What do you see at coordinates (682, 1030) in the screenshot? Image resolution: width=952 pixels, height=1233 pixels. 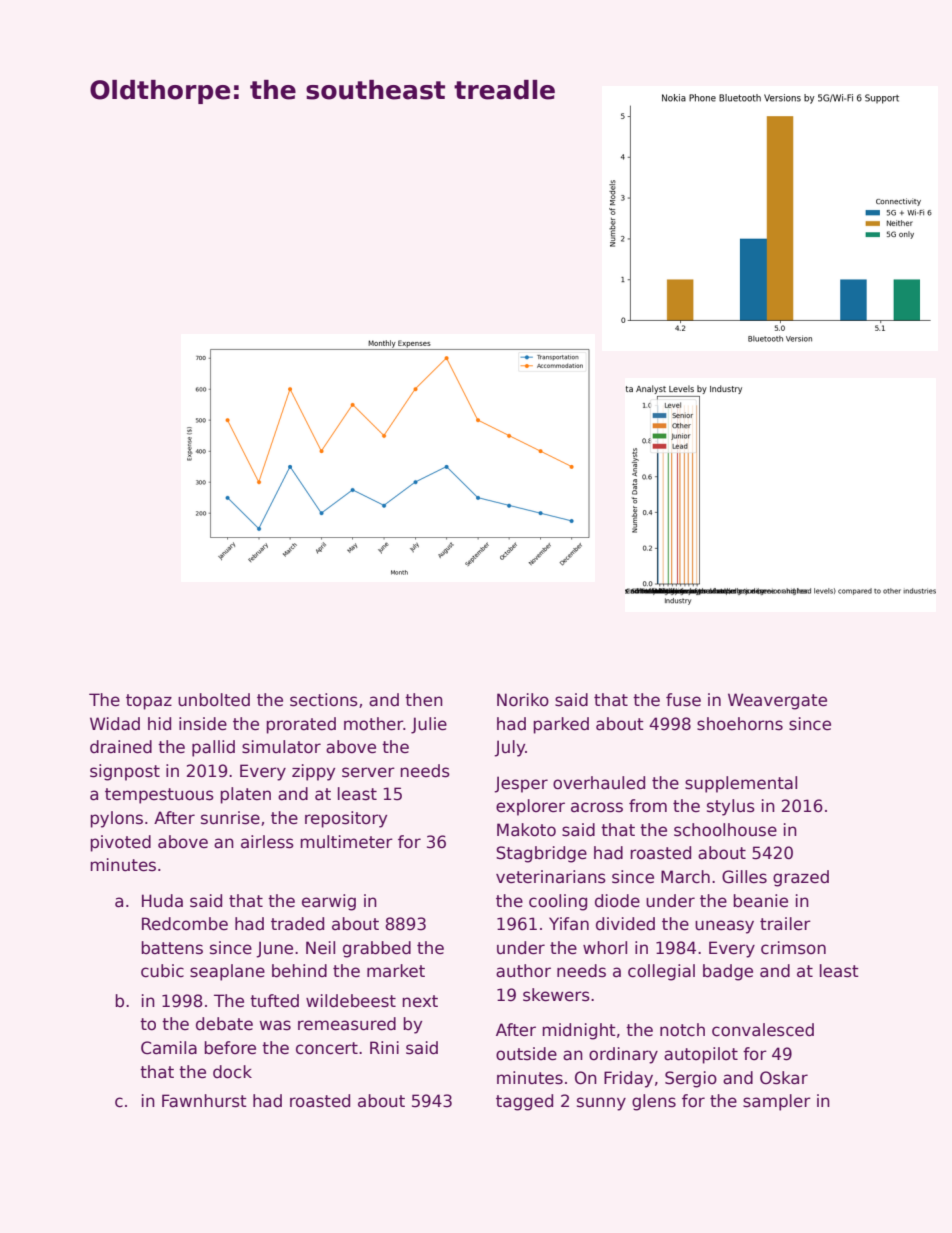 I see `notch` at bounding box center [682, 1030].
